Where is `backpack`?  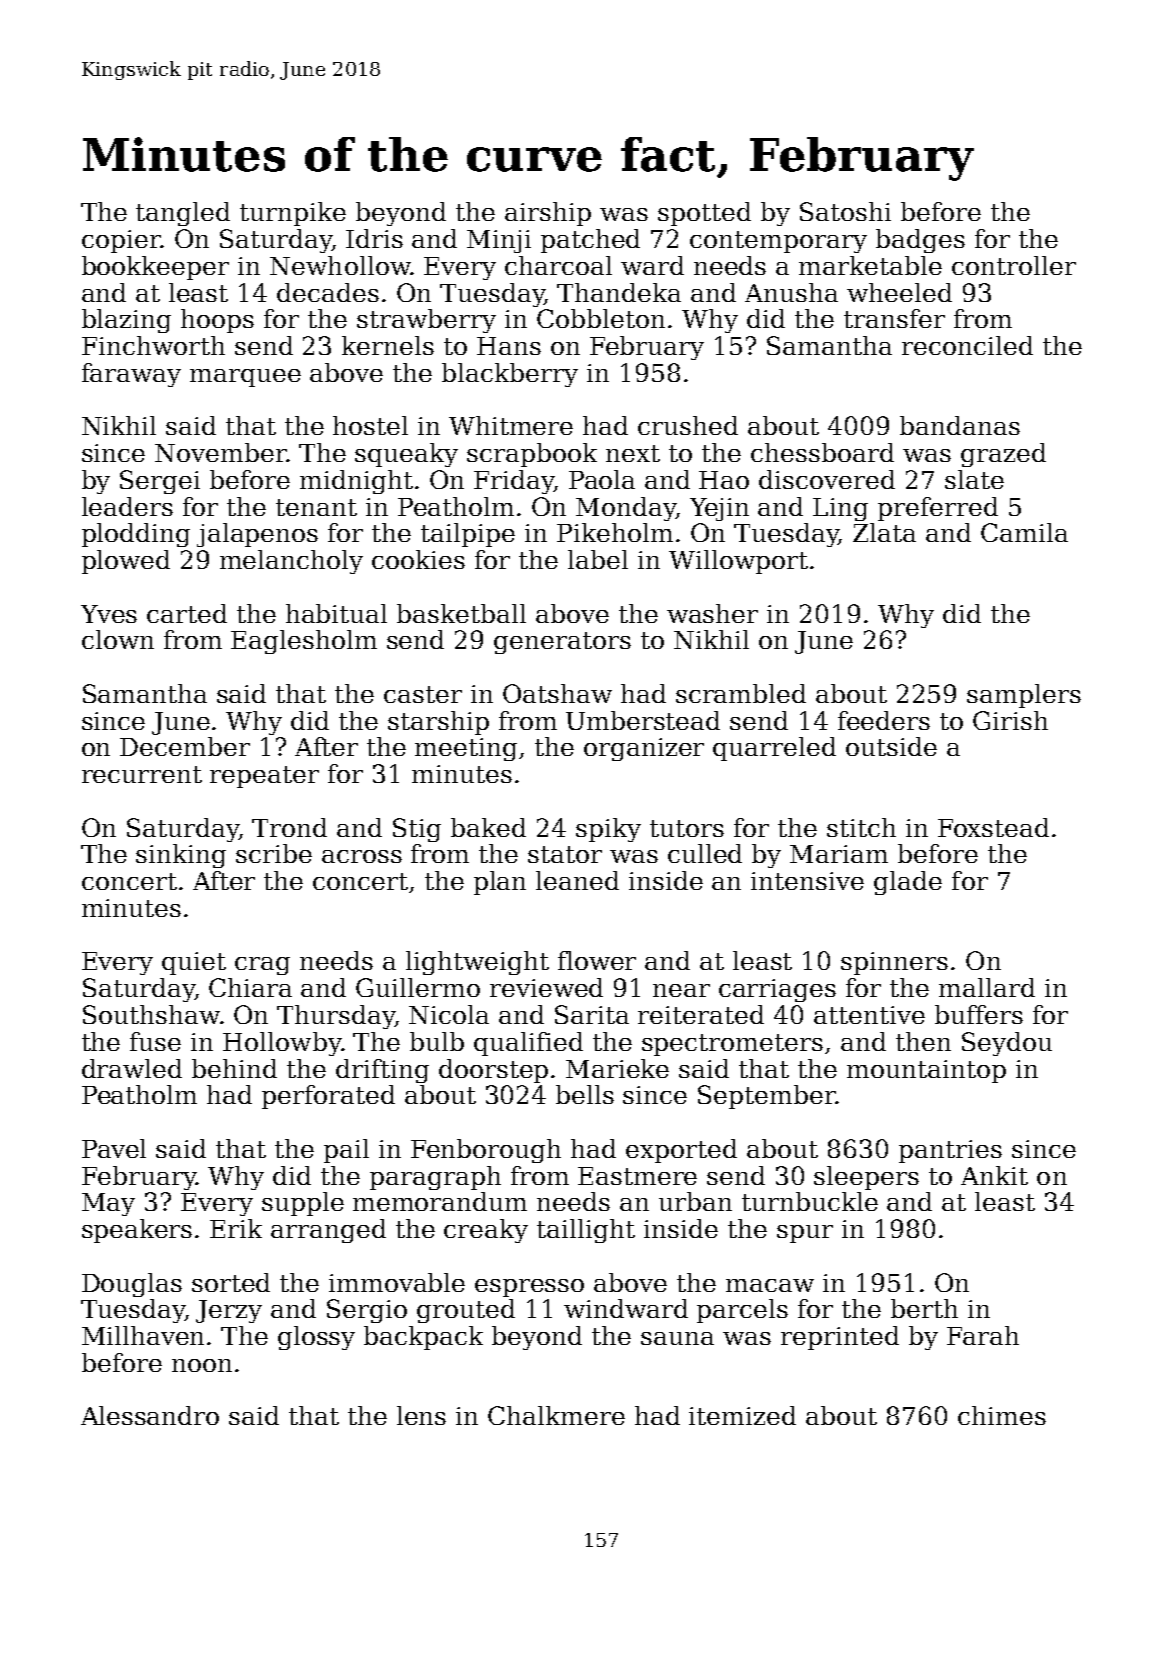 backpack is located at coordinates (423, 1338).
